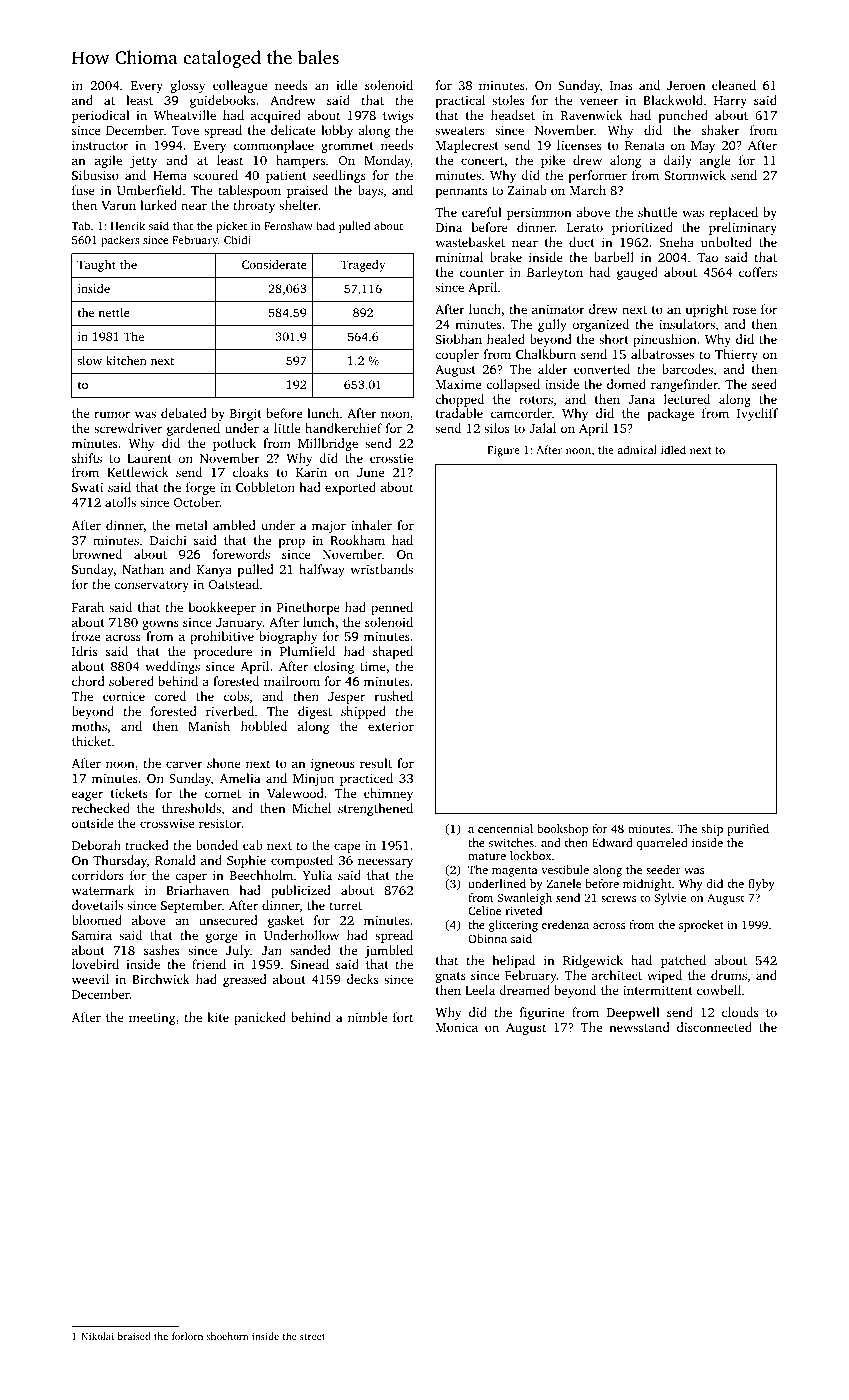 This screenshot has width=849, height=1400. I want to click on street, so click(312, 1337).
